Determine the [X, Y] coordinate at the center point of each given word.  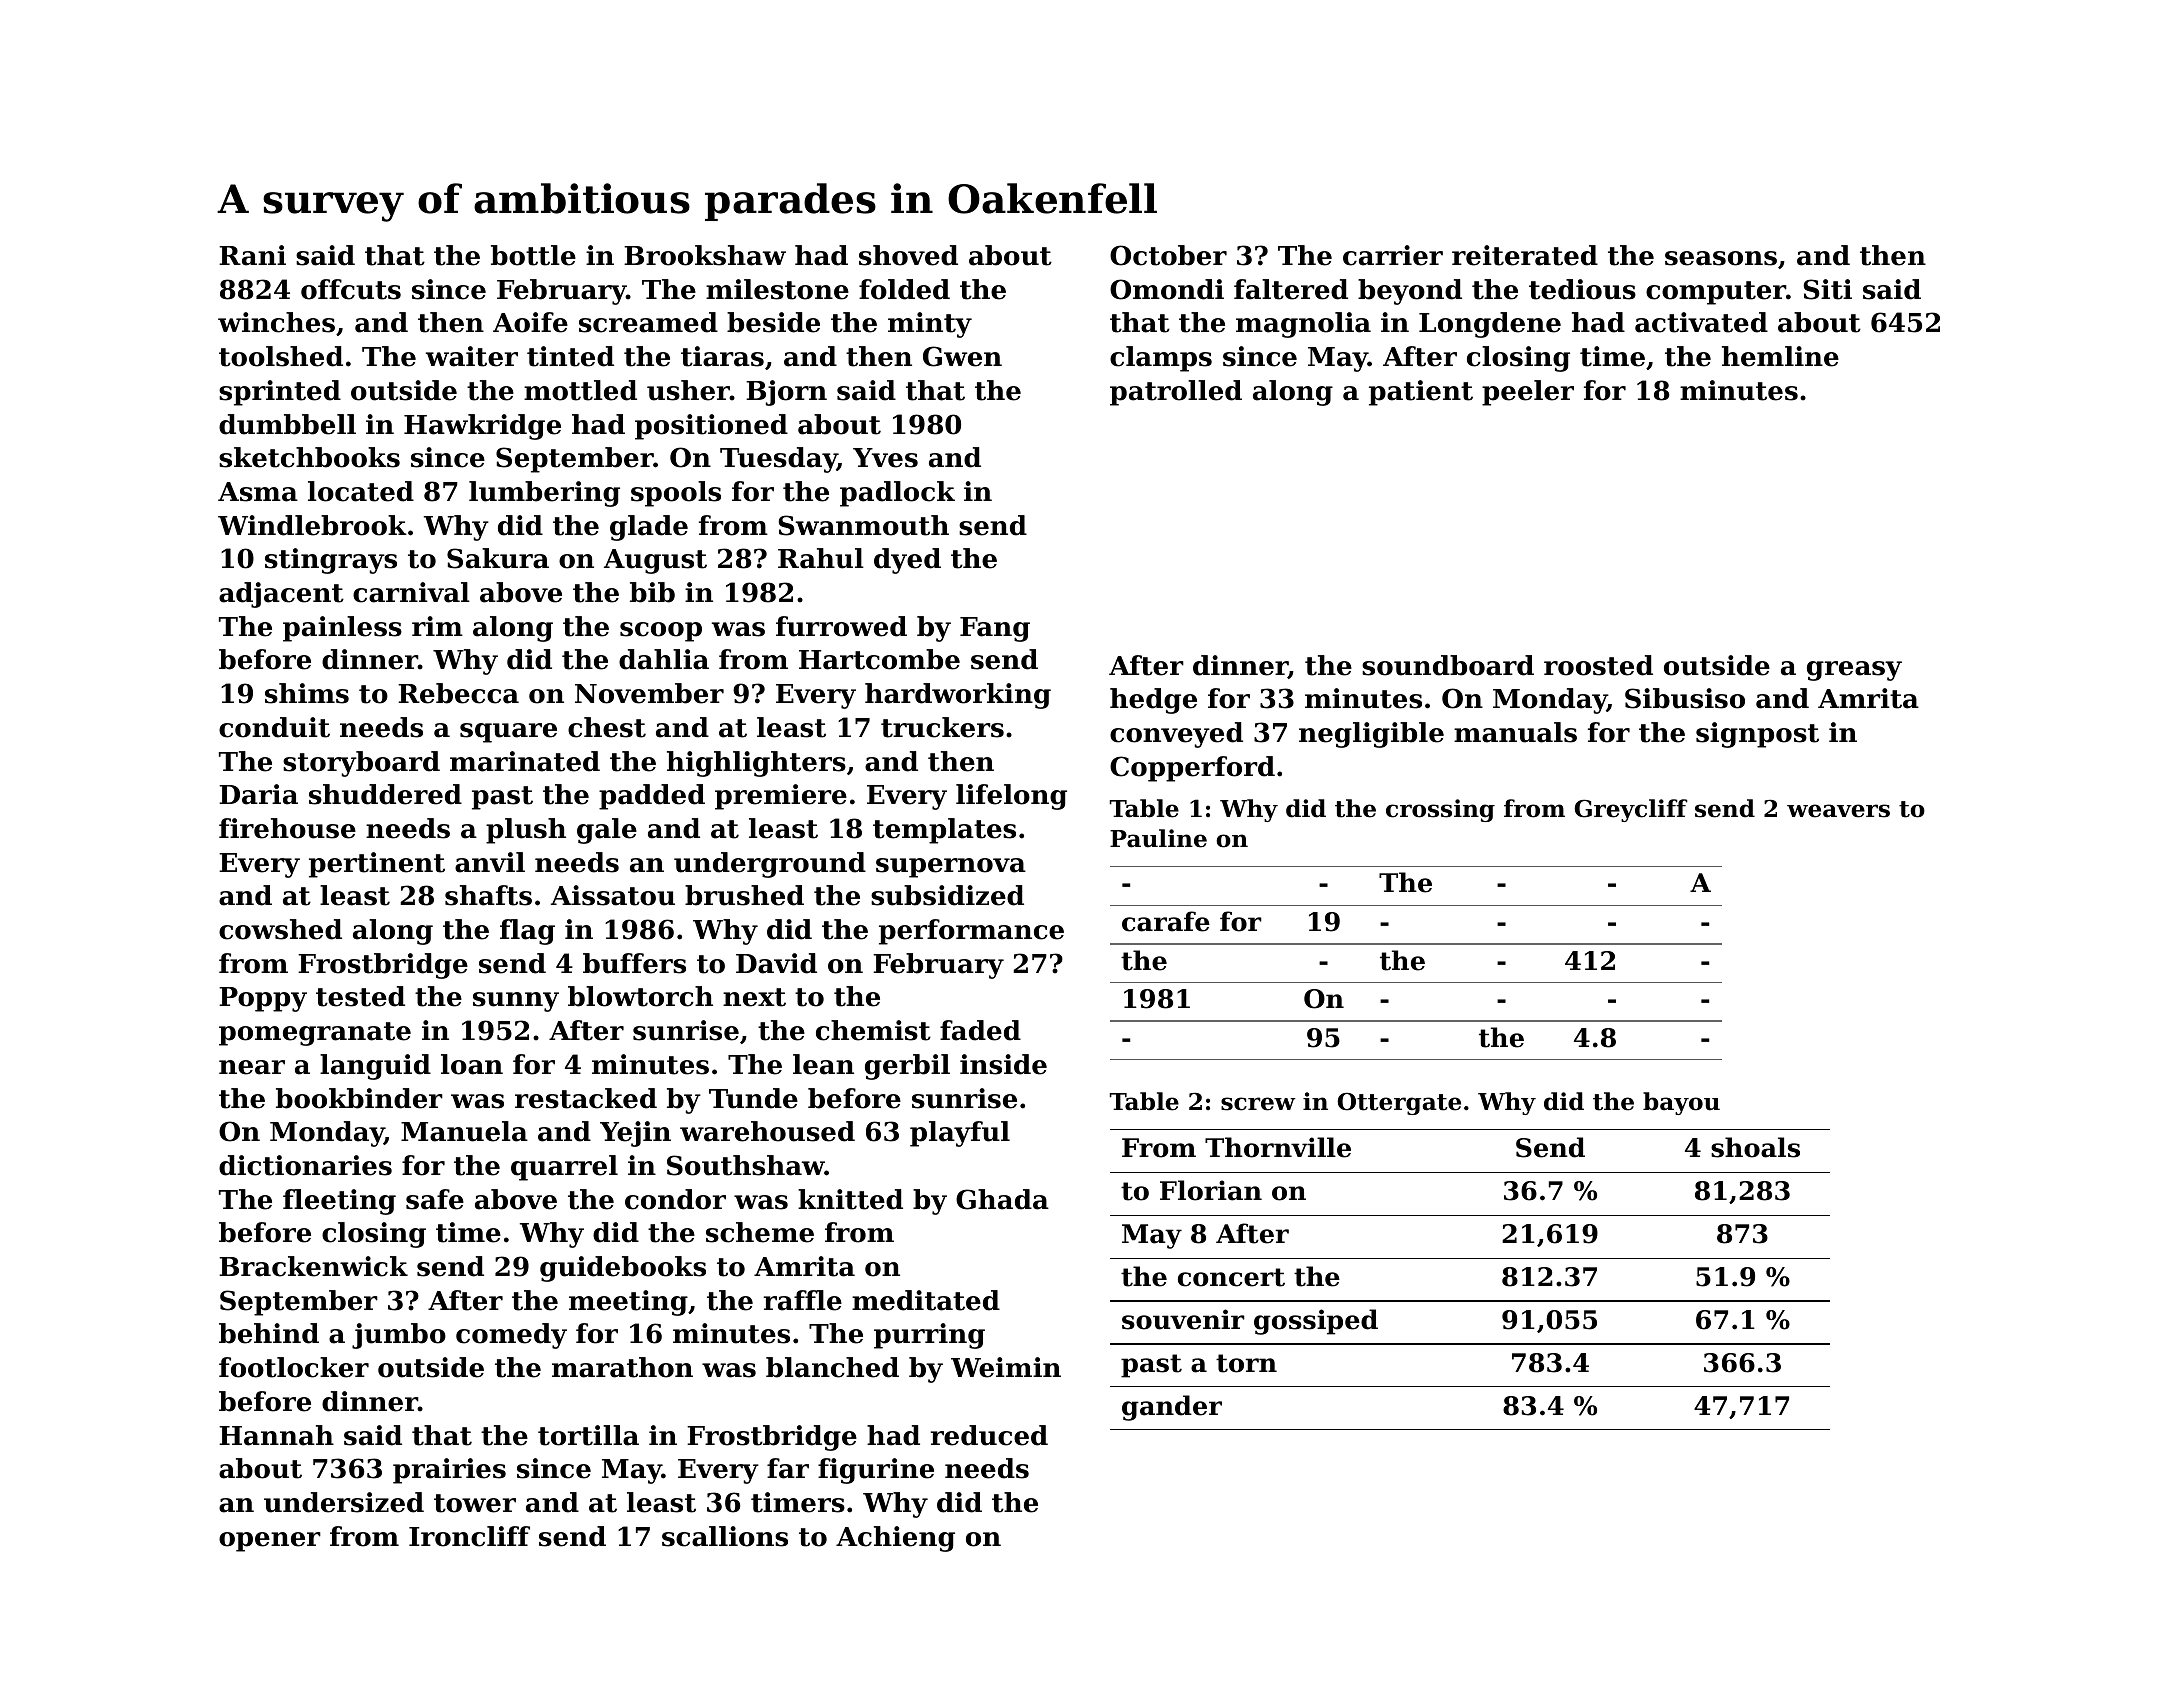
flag [527, 932]
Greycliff [1631, 810]
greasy [1854, 671]
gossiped [1316, 1322]
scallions [725, 1536]
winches [276, 322]
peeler [1528, 393]
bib [652, 592]
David [776, 963]
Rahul [821, 558]
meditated [926, 1300]
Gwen [962, 356]
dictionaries [305, 1165]
